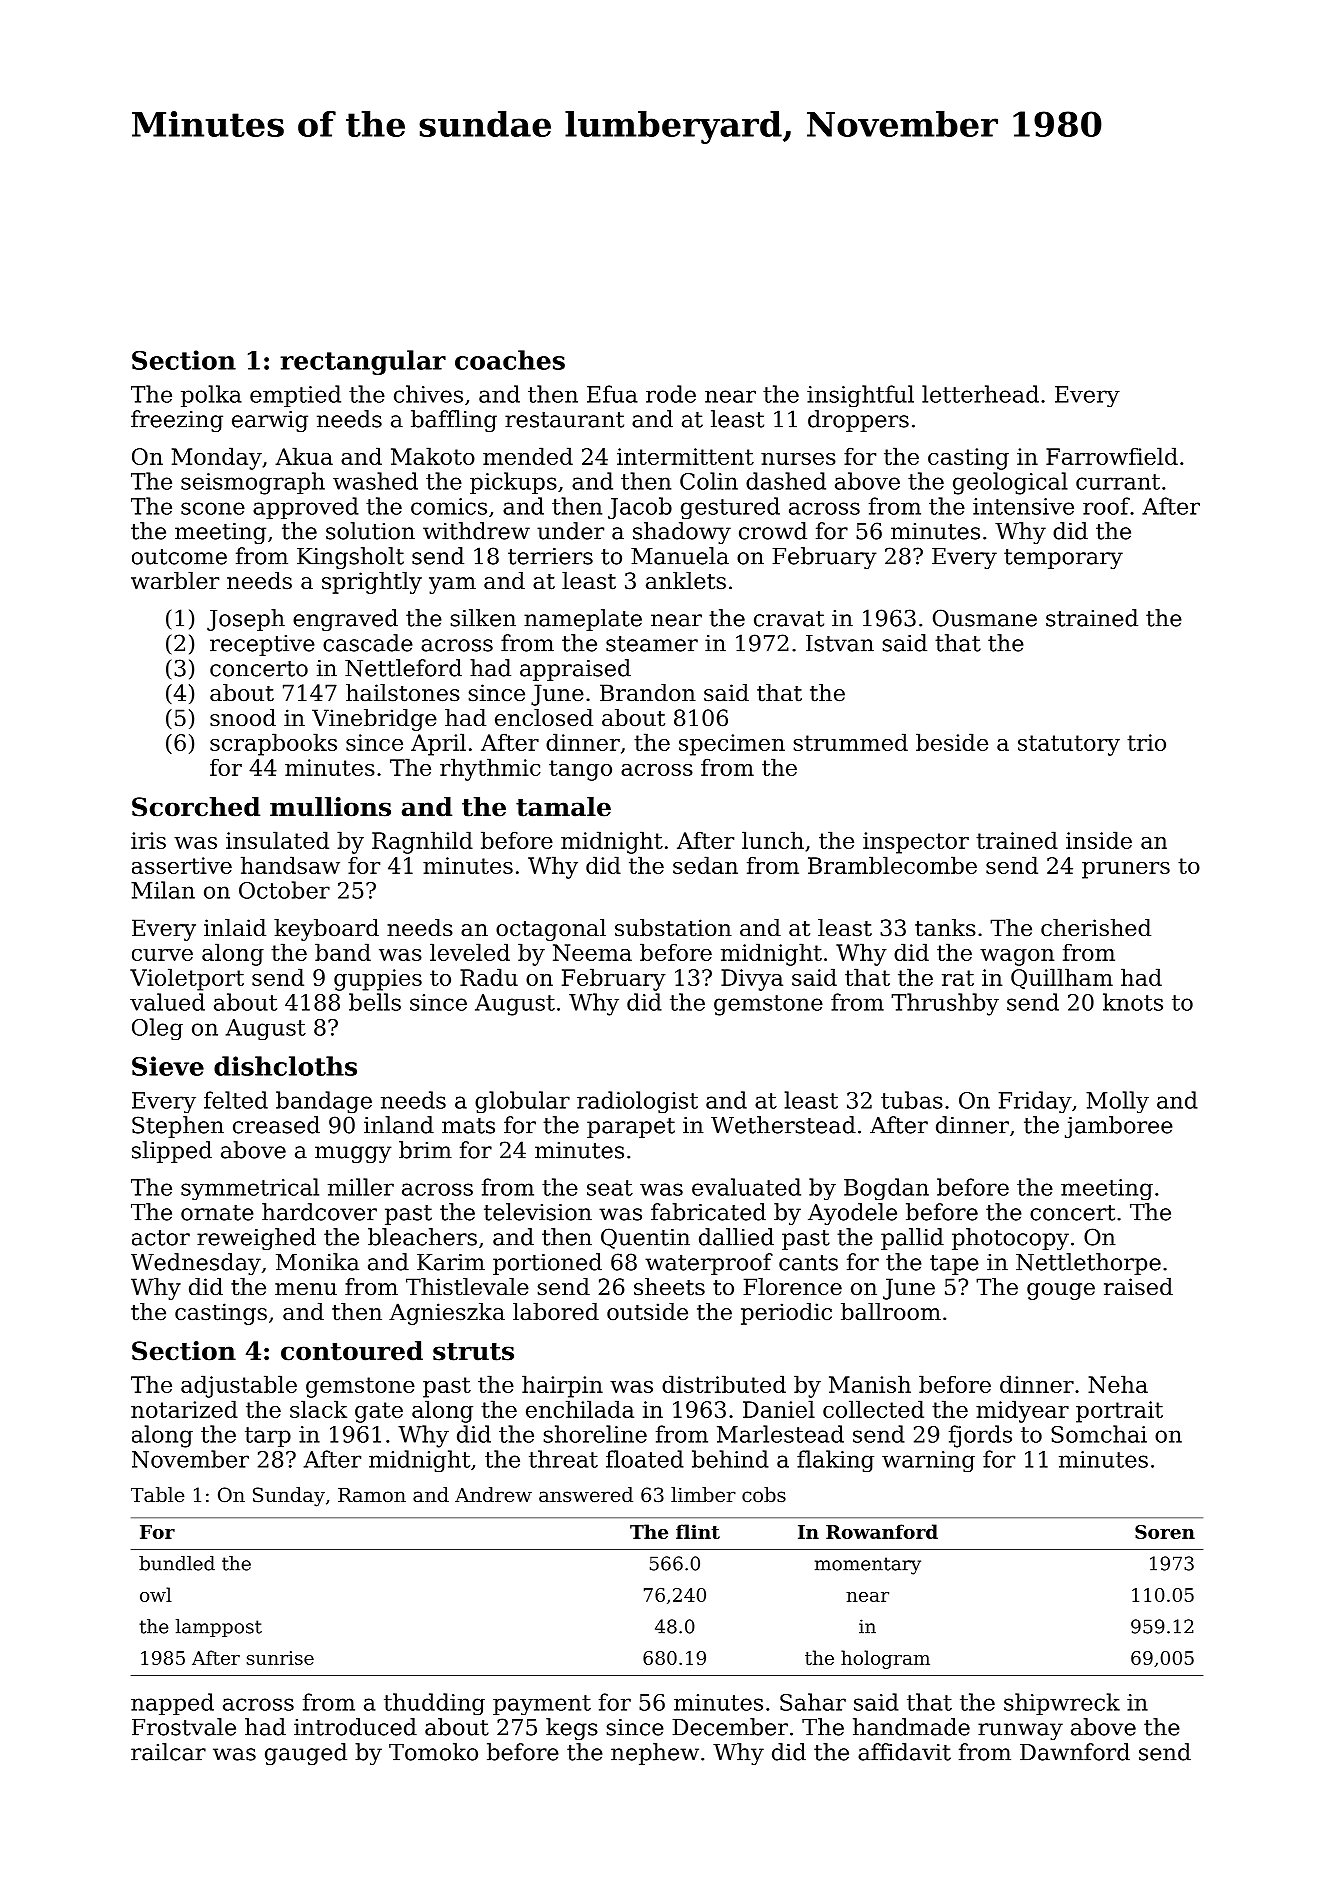 The height and width of the image is (1887, 1334). I want to click on globular, so click(522, 1102).
